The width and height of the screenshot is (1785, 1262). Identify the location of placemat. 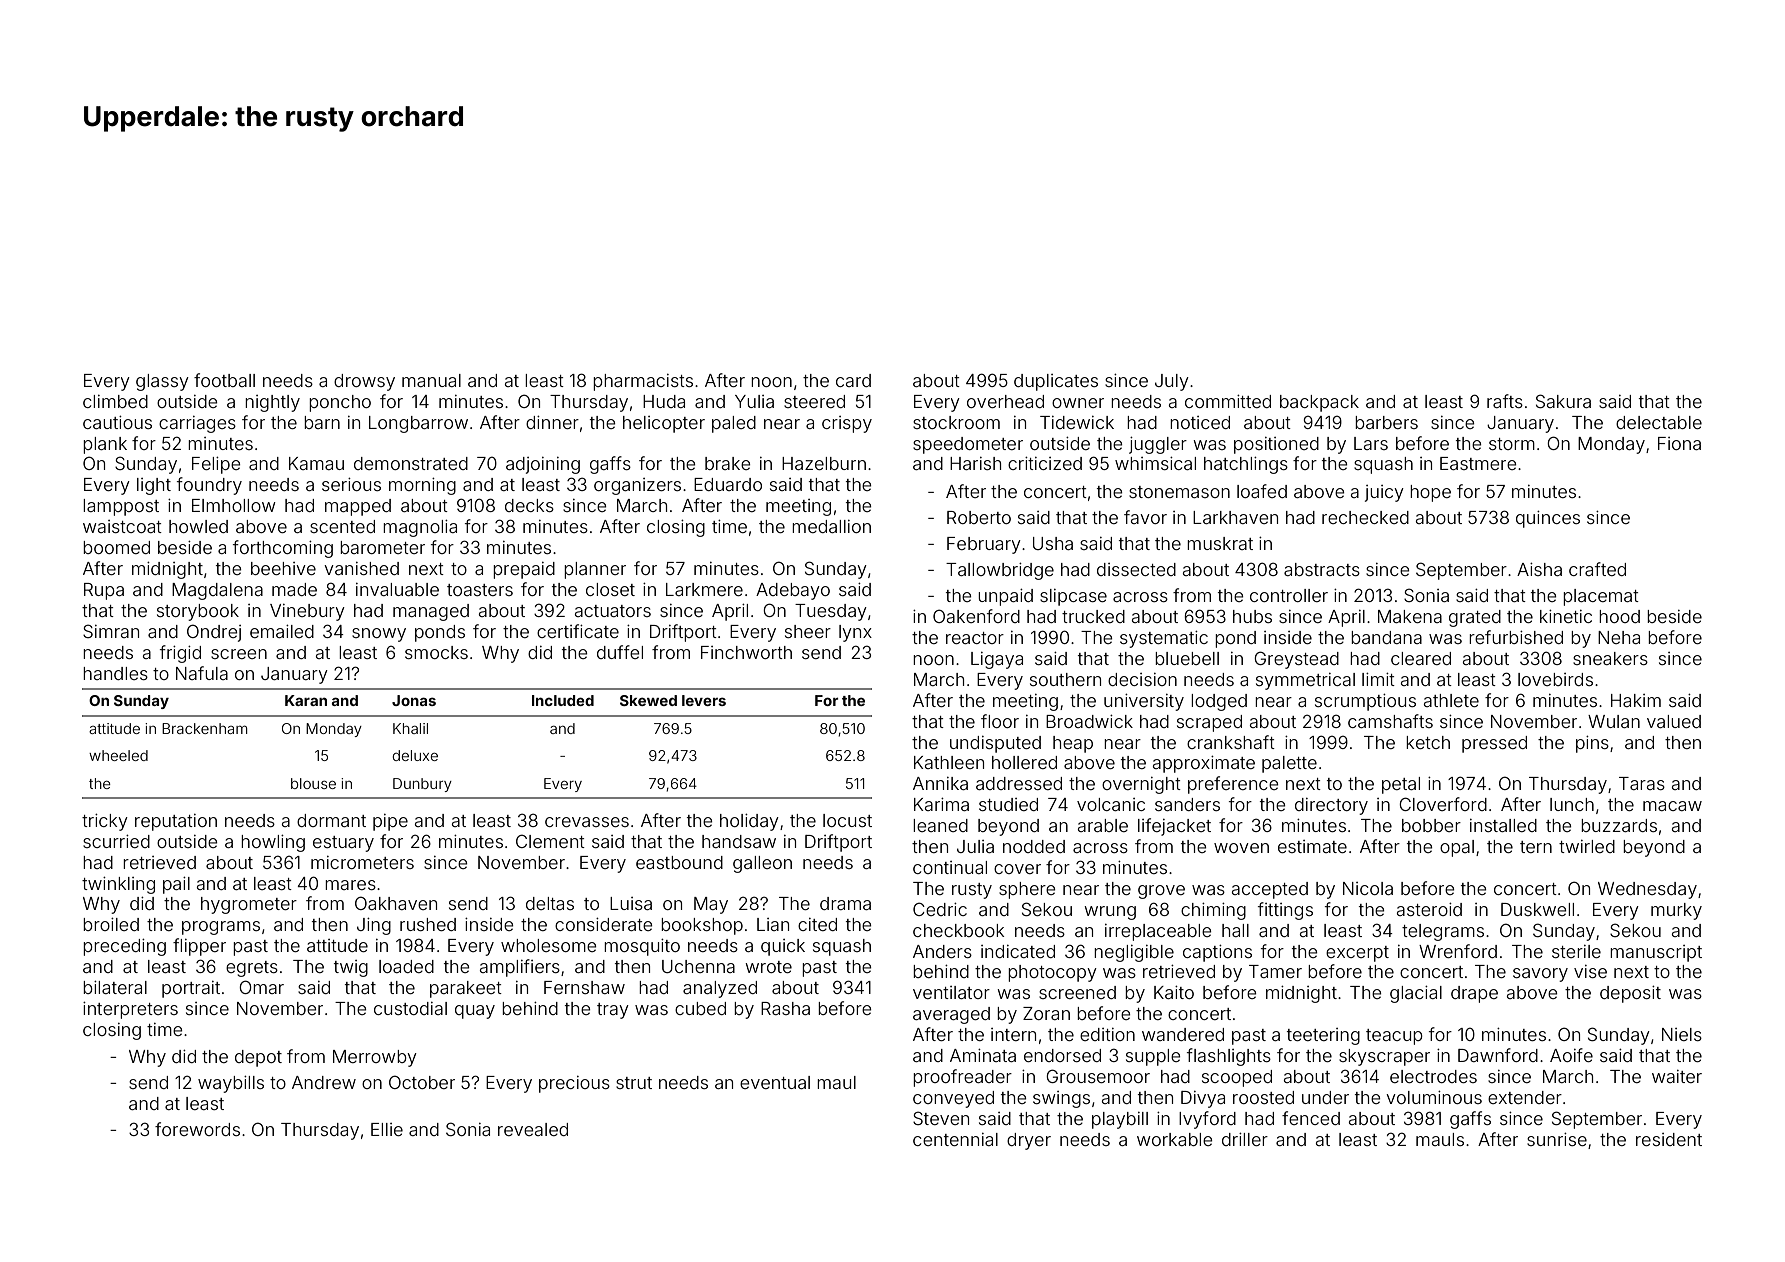
(1601, 597).
